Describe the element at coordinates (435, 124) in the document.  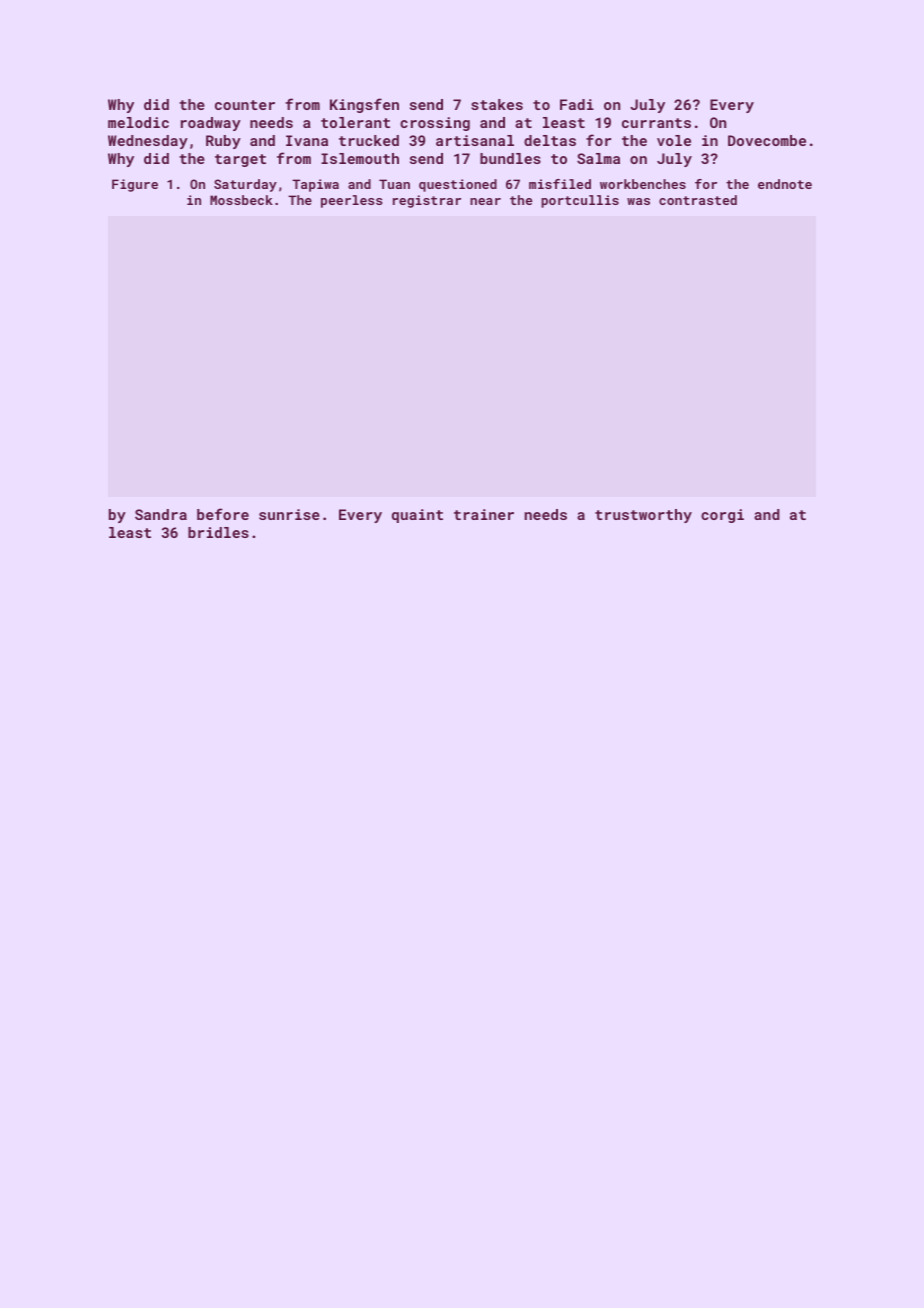
I see `crossing` at that location.
